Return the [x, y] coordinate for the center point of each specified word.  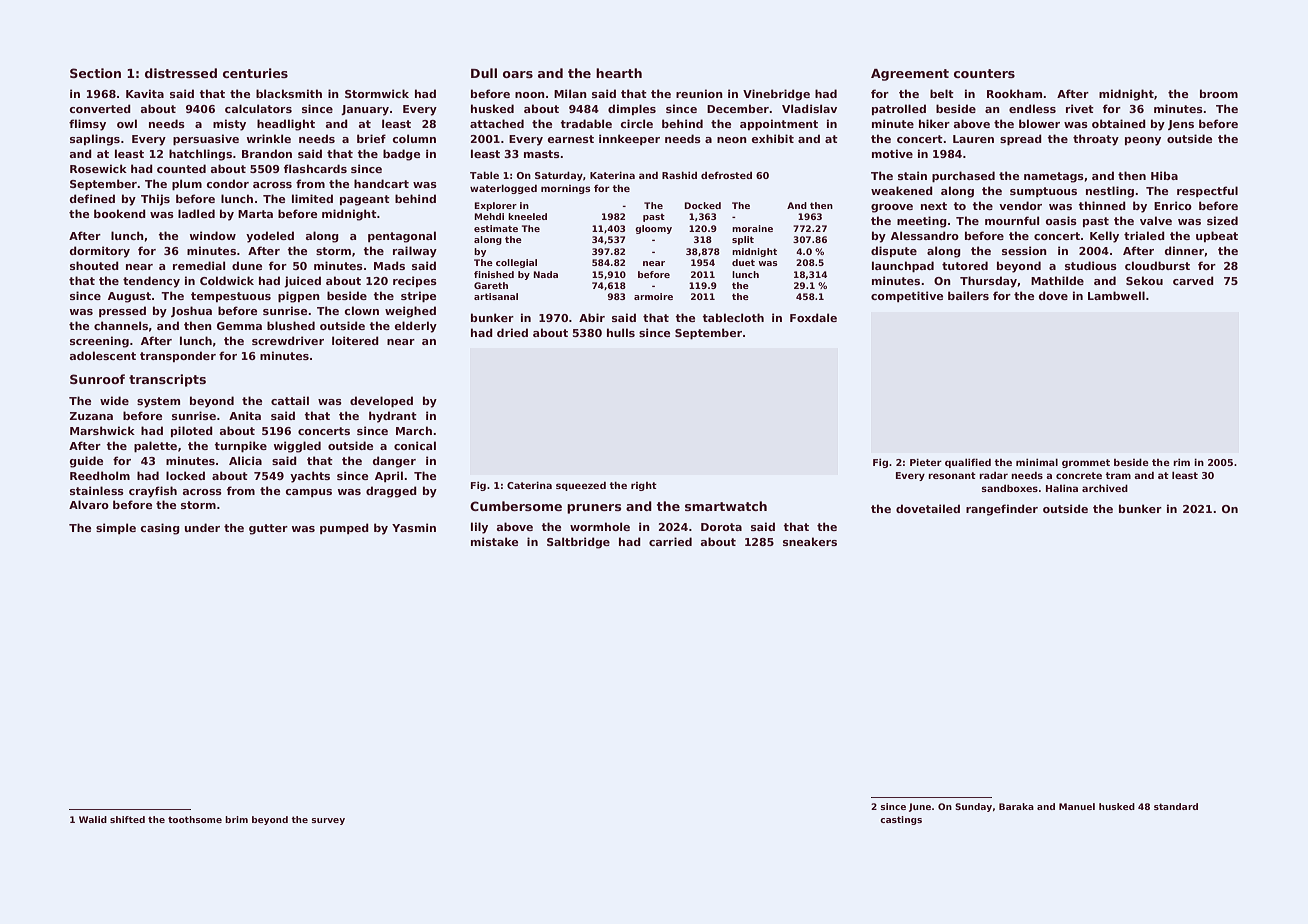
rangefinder [1002, 510]
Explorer [495, 206]
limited [312, 198]
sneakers [810, 541]
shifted [127, 819]
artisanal [496, 296]
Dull [484, 73]
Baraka [1016, 806]
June [920, 807]
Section [95, 73]
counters [984, 73]
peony [1143, 141]
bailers [968, 295]
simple [116, 528]
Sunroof [97, 379]
